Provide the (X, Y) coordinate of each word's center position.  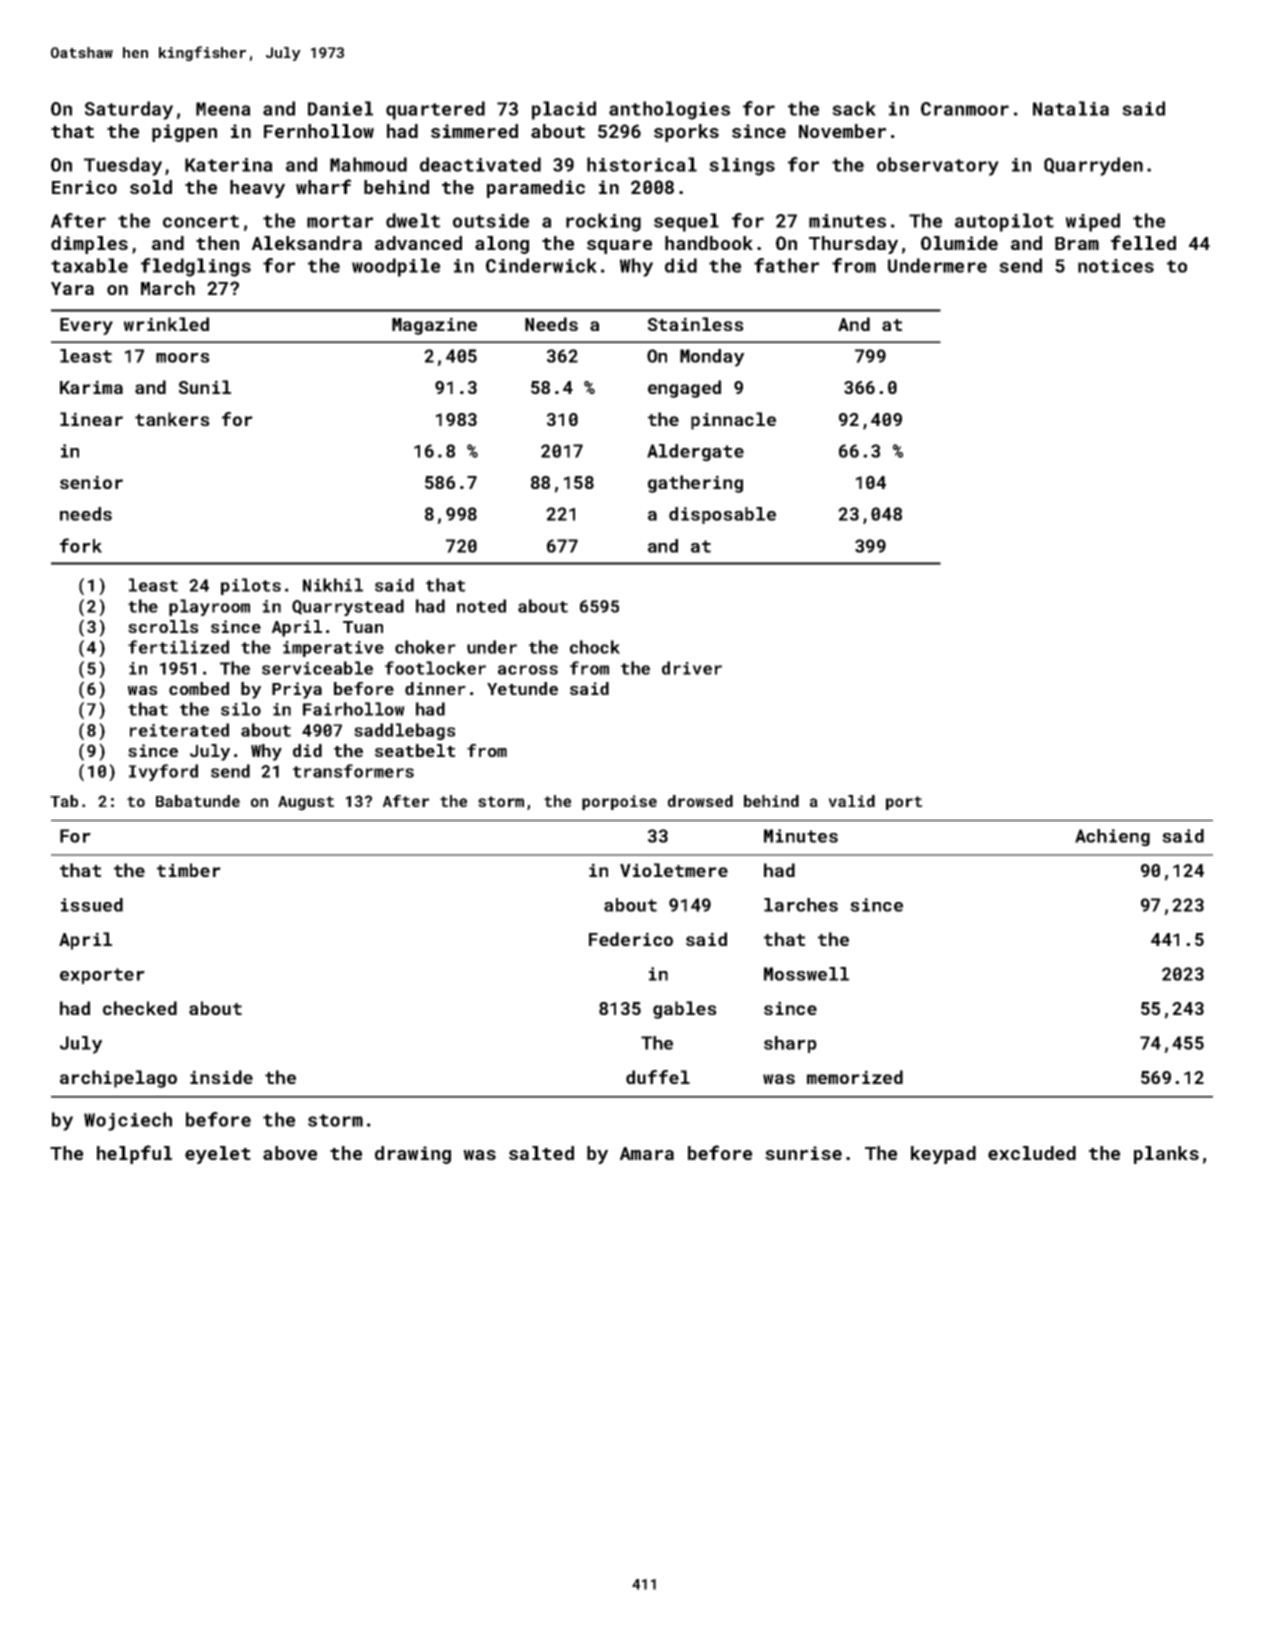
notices (1116, 266)
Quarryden (1093, 166)
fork (81, 545)
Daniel (340, 108)
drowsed (700, 801)
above (290, 1153)
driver (692, 668)
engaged (684, 389)
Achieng (1112, 838)
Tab (64, 801)
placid (564, 110)
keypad (943, 1155)
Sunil (205, 387)
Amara (647, 1153)
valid (851, 801)
